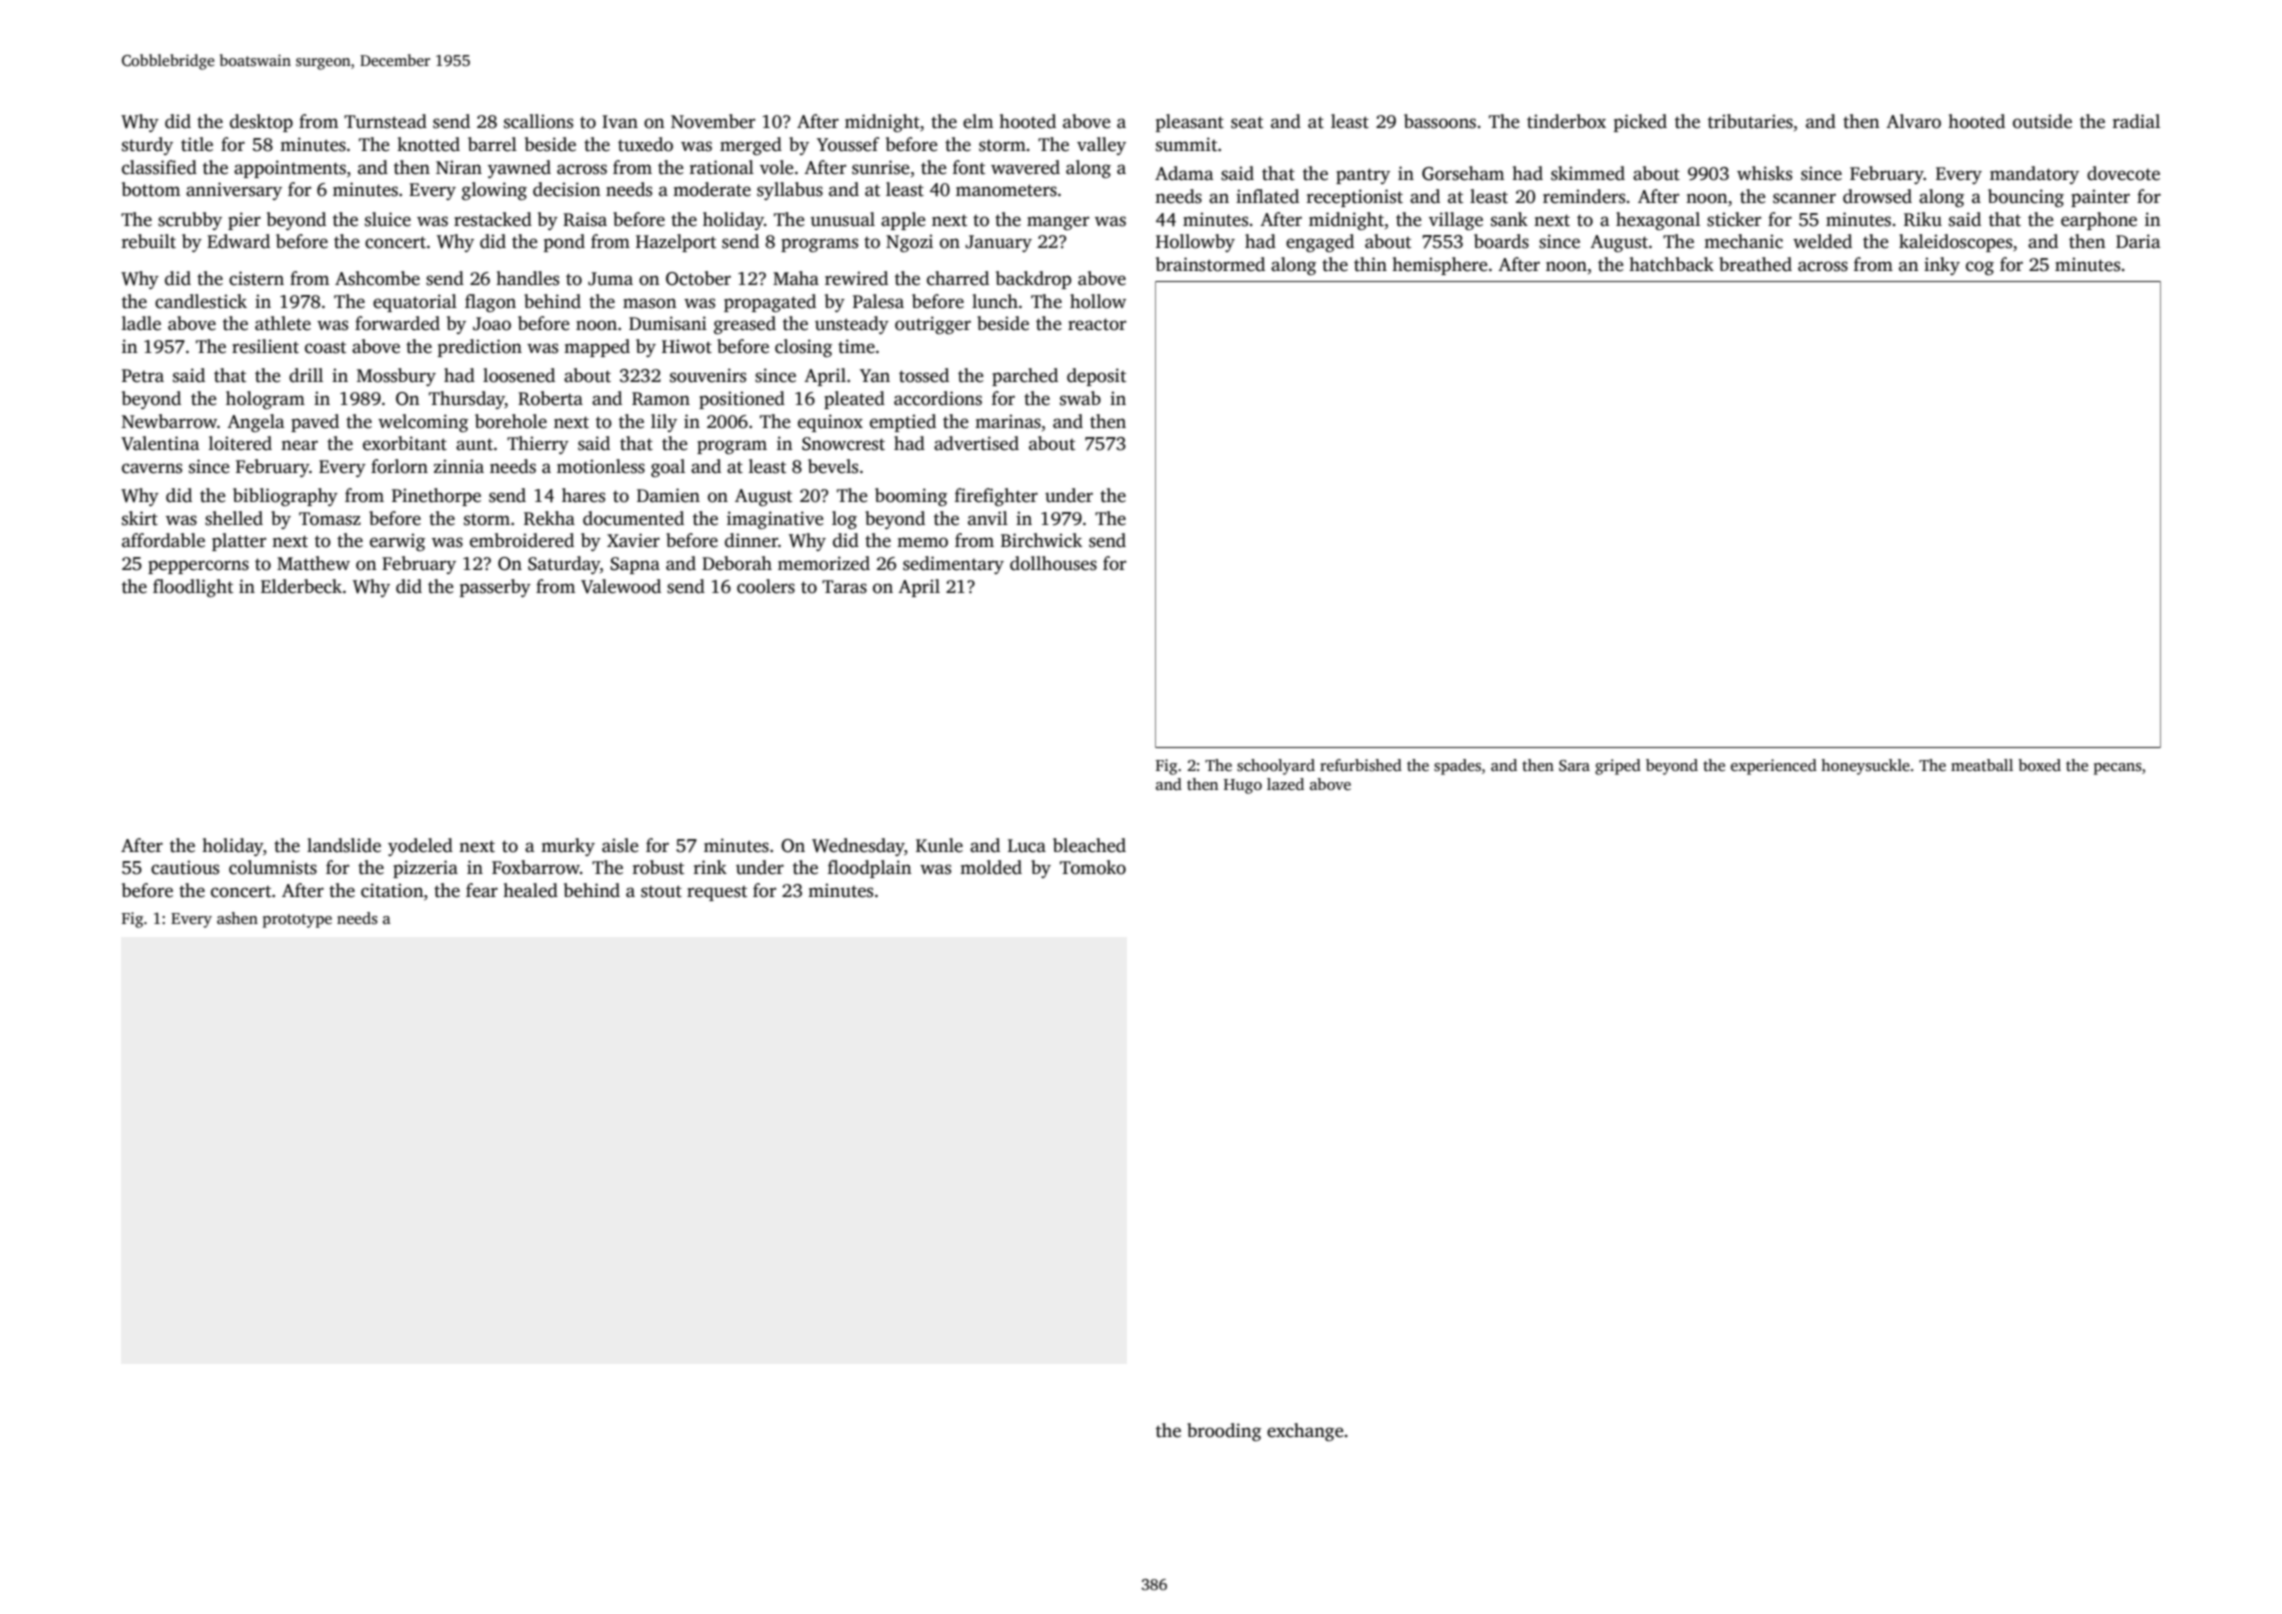  What do you see at coordinates (1370, 264) in the page?
I see `thin` at bounding box center [1370, 264].
